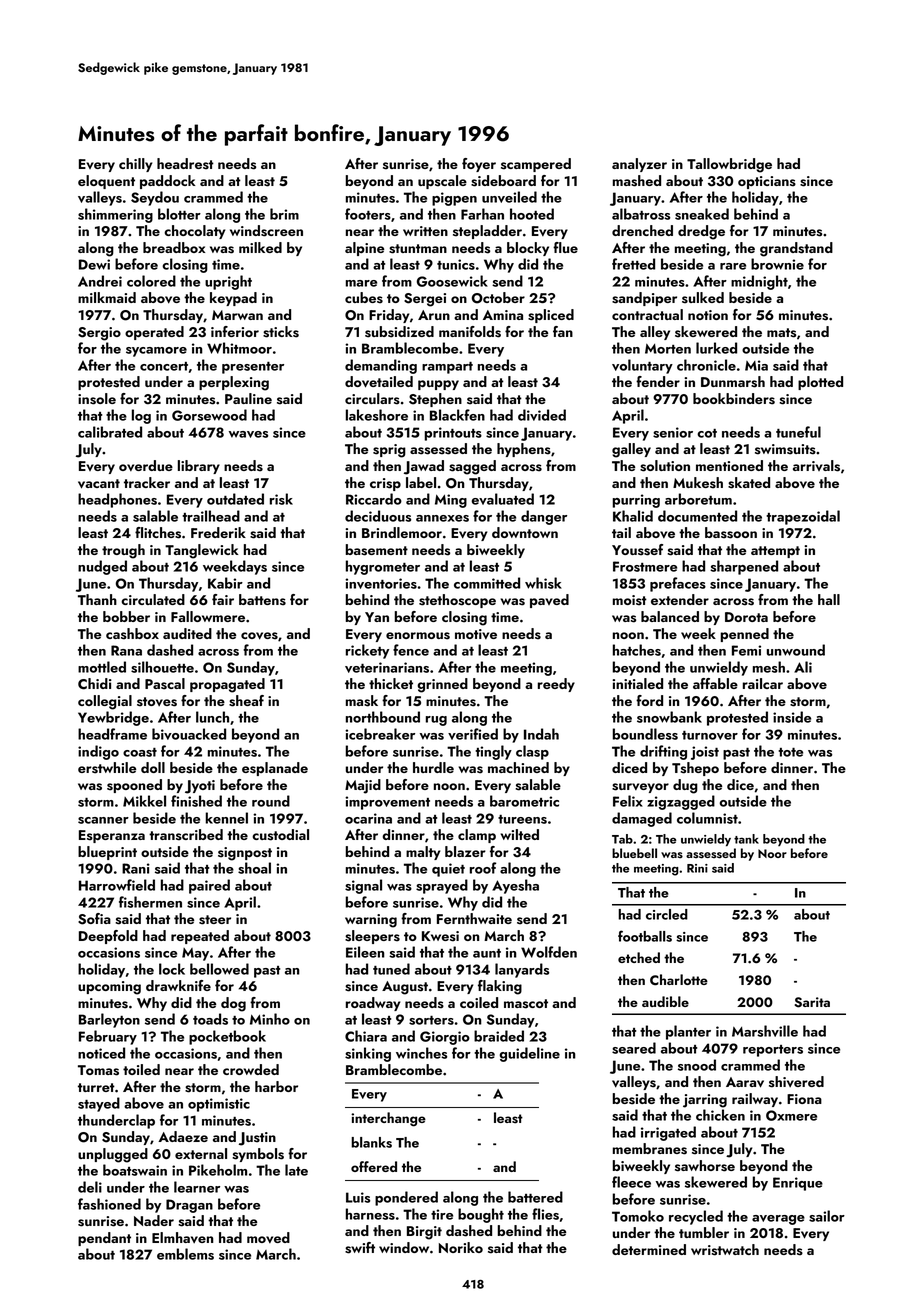 The height and width of the screenshot is (1308, 924). Describe the element at coordinates (436, 721) in the screenshot. I see `rug` at that location.
